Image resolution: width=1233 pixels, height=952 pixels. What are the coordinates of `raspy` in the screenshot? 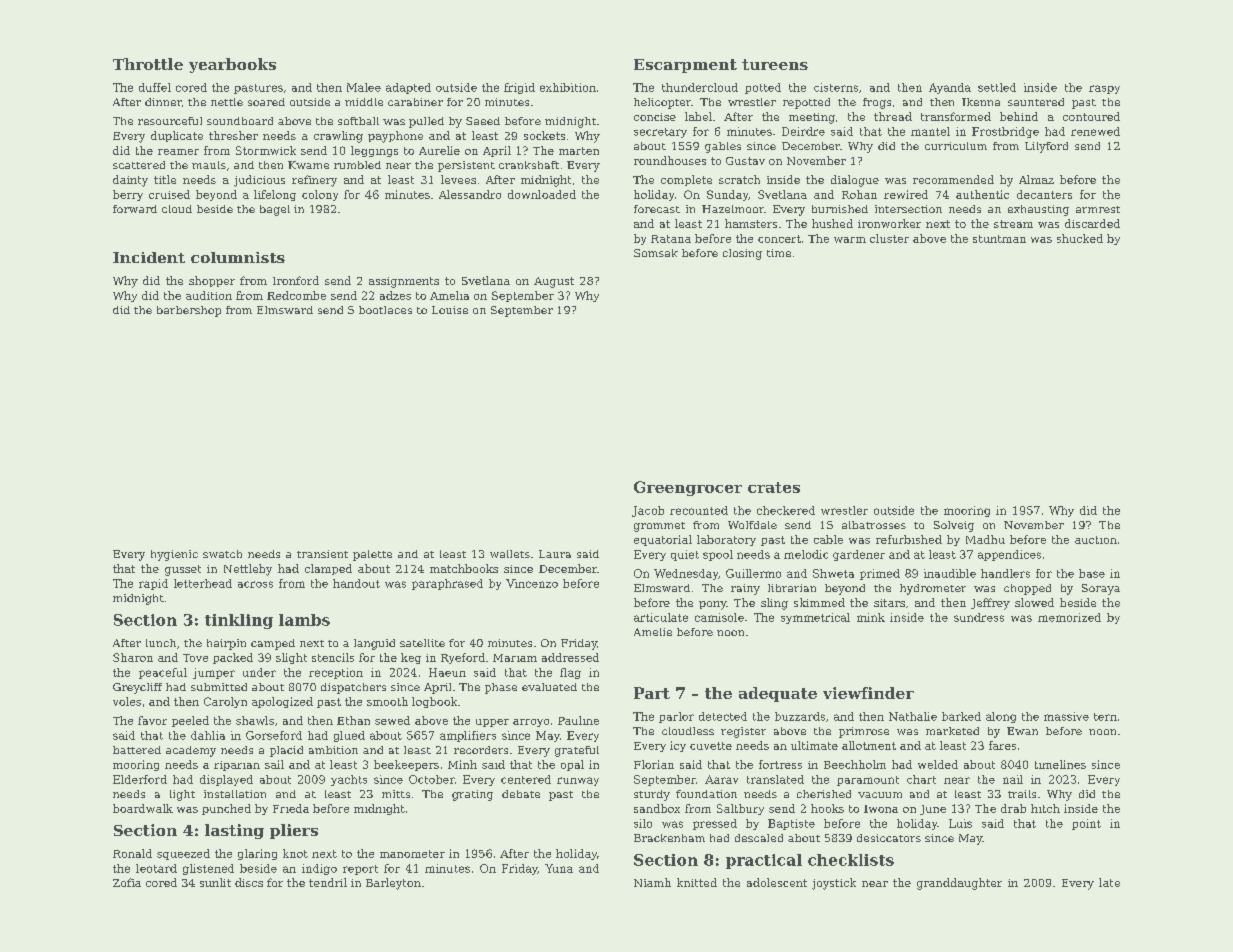 It's located at (1104, 89).
